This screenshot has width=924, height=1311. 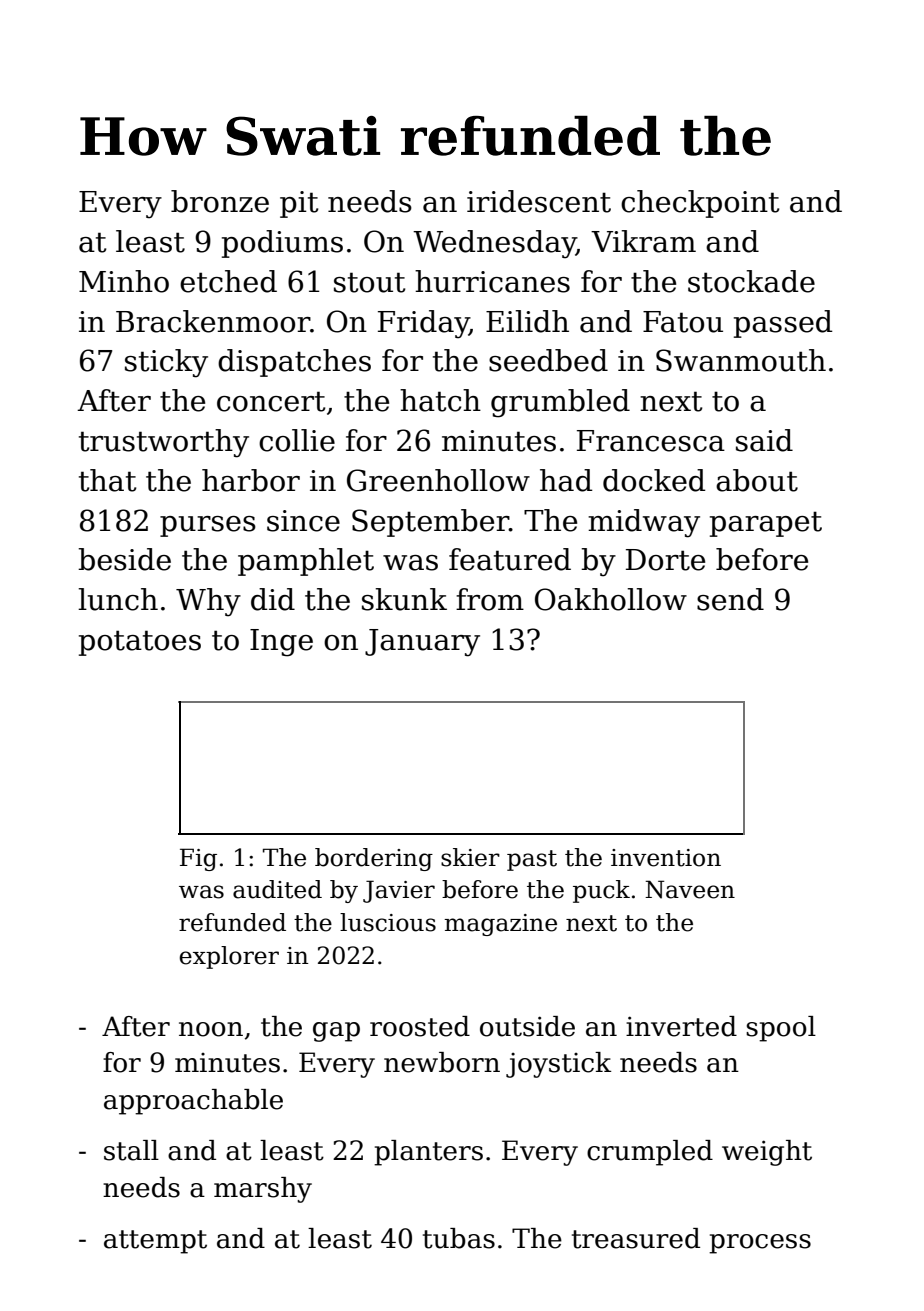 What do you see at coordinates (730, 599) in the screenshot?
I see `send` at bounding box center [730, 599].
